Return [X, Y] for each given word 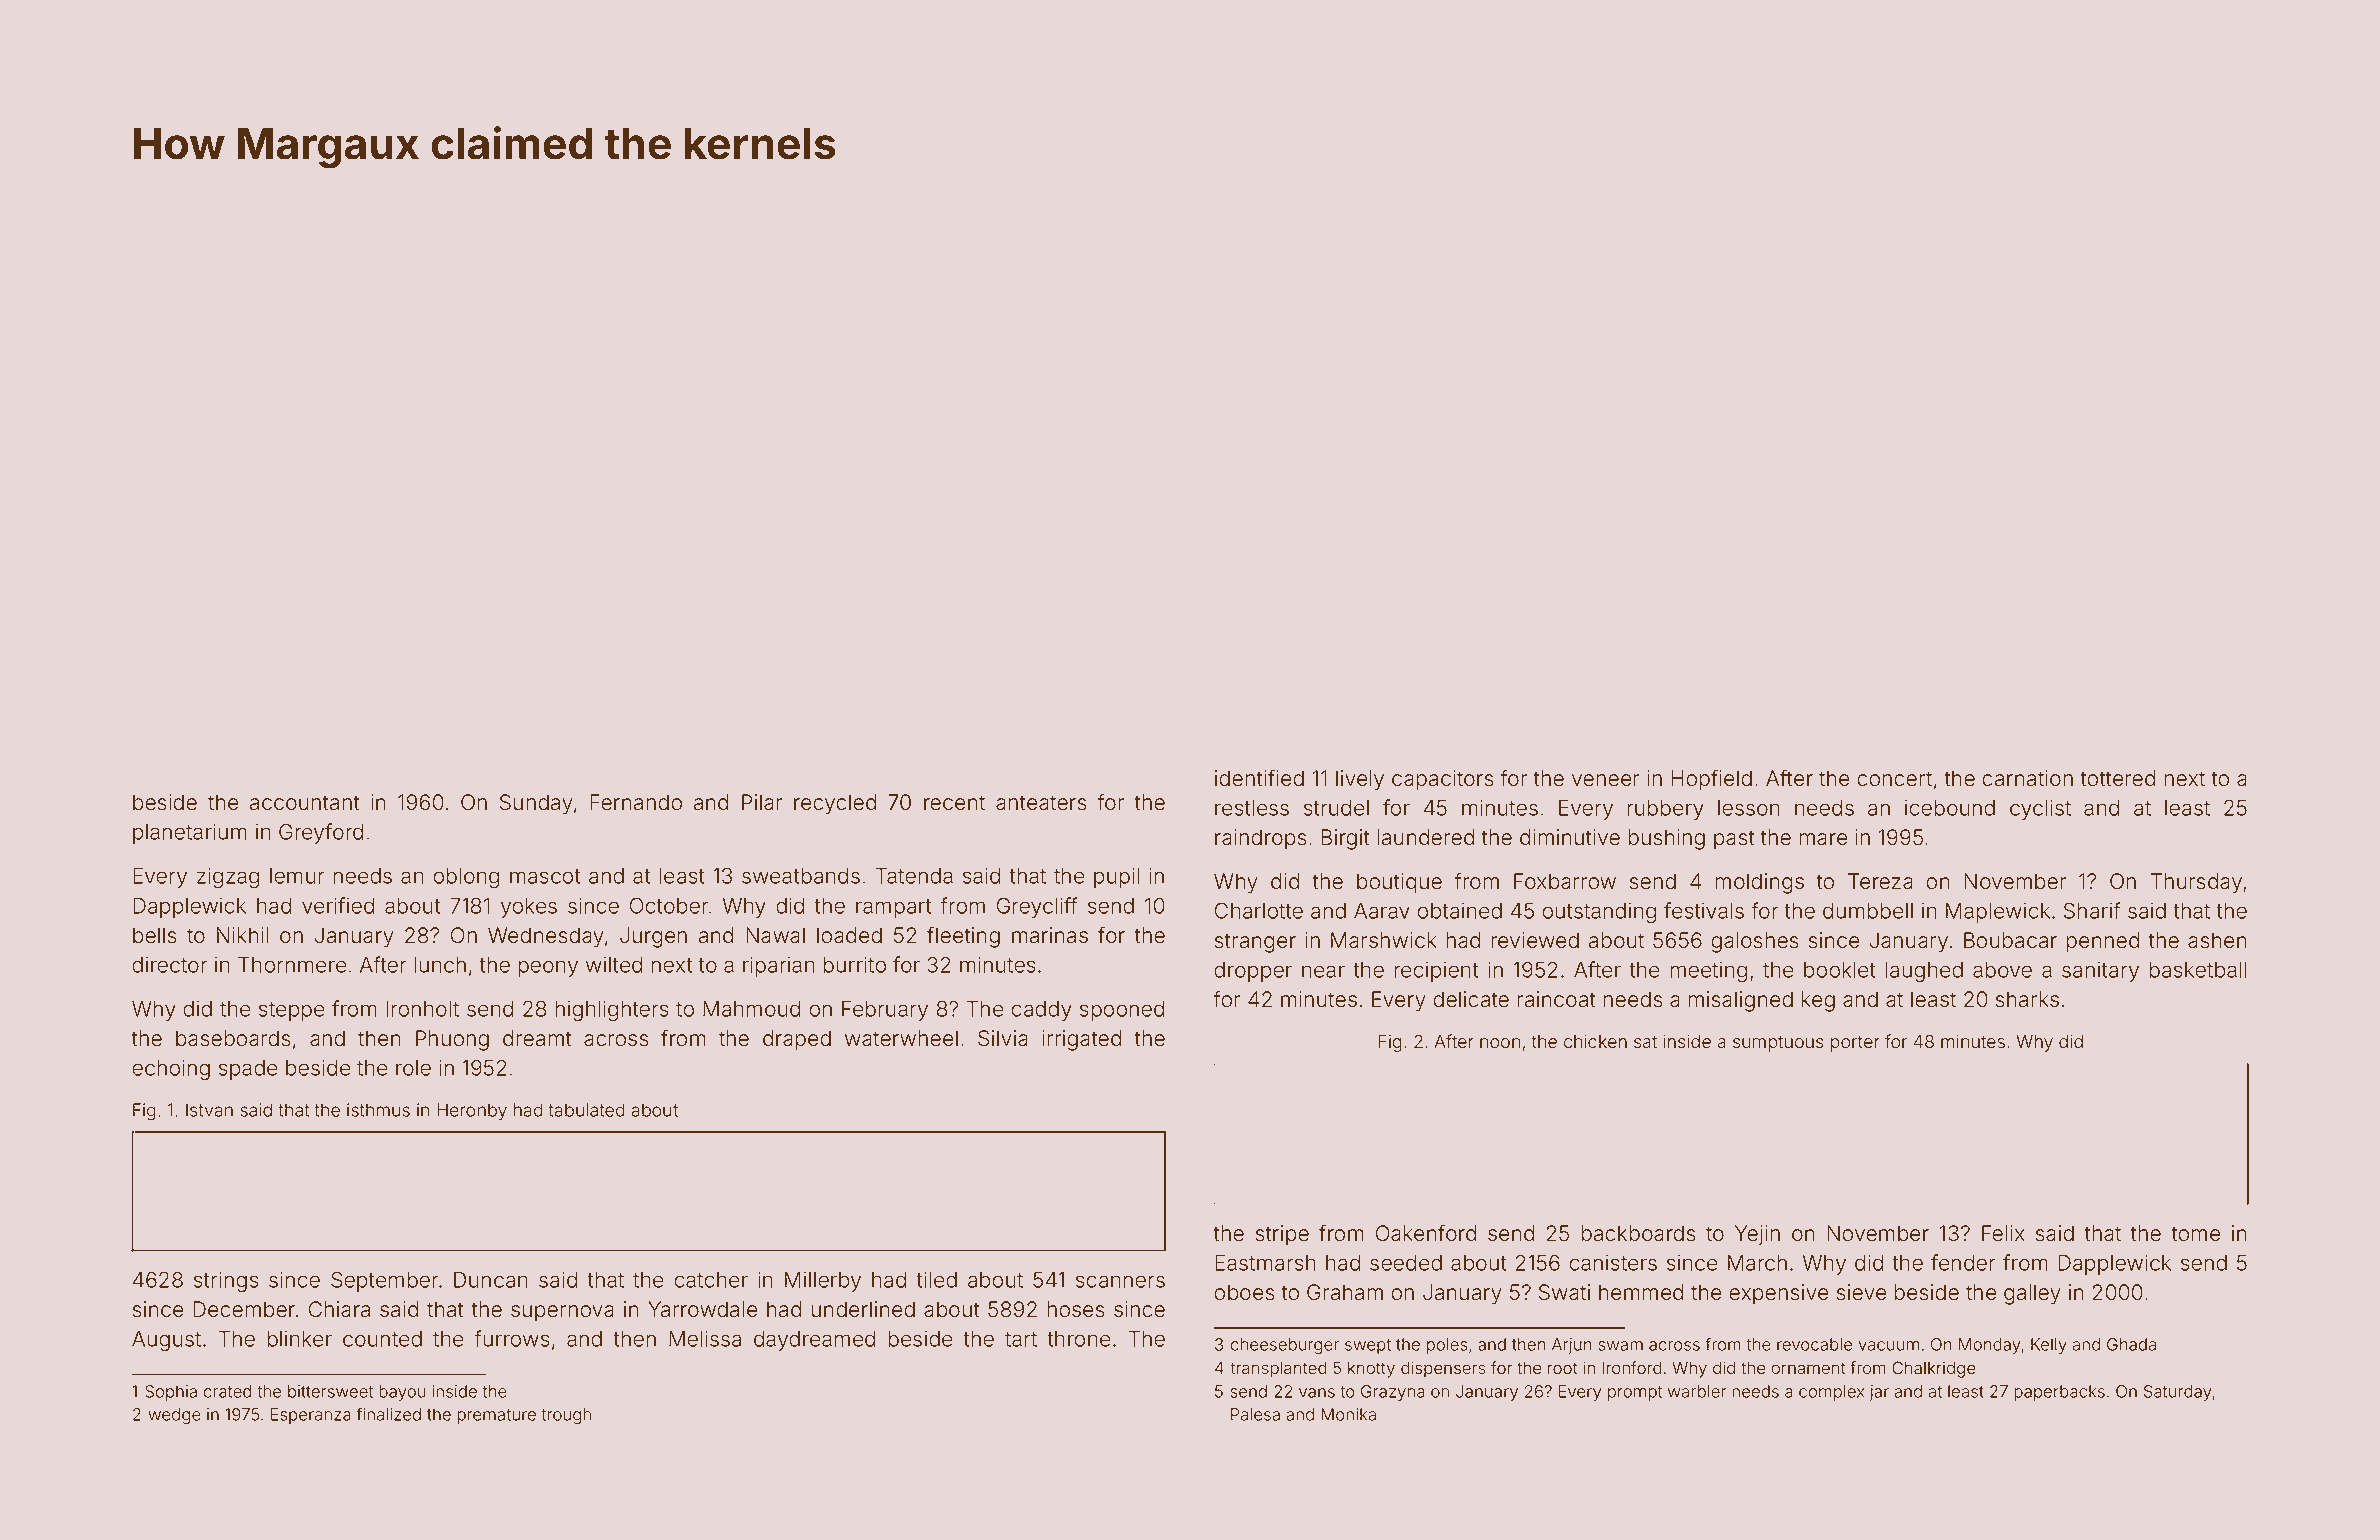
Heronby [472, 1112]
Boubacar [2010, 940]
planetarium [190, 833]
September [384, 1281]
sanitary [2100, 972]
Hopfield [1711, 780]
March [1757, 1263]
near [1323, 971]
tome [2196, 1234]
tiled [936, 1279]
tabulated [586, 1110]
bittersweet [330, 1391]
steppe [292, 1011]
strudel [1336, 808]
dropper [1253, 972]
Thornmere [292, 965]
